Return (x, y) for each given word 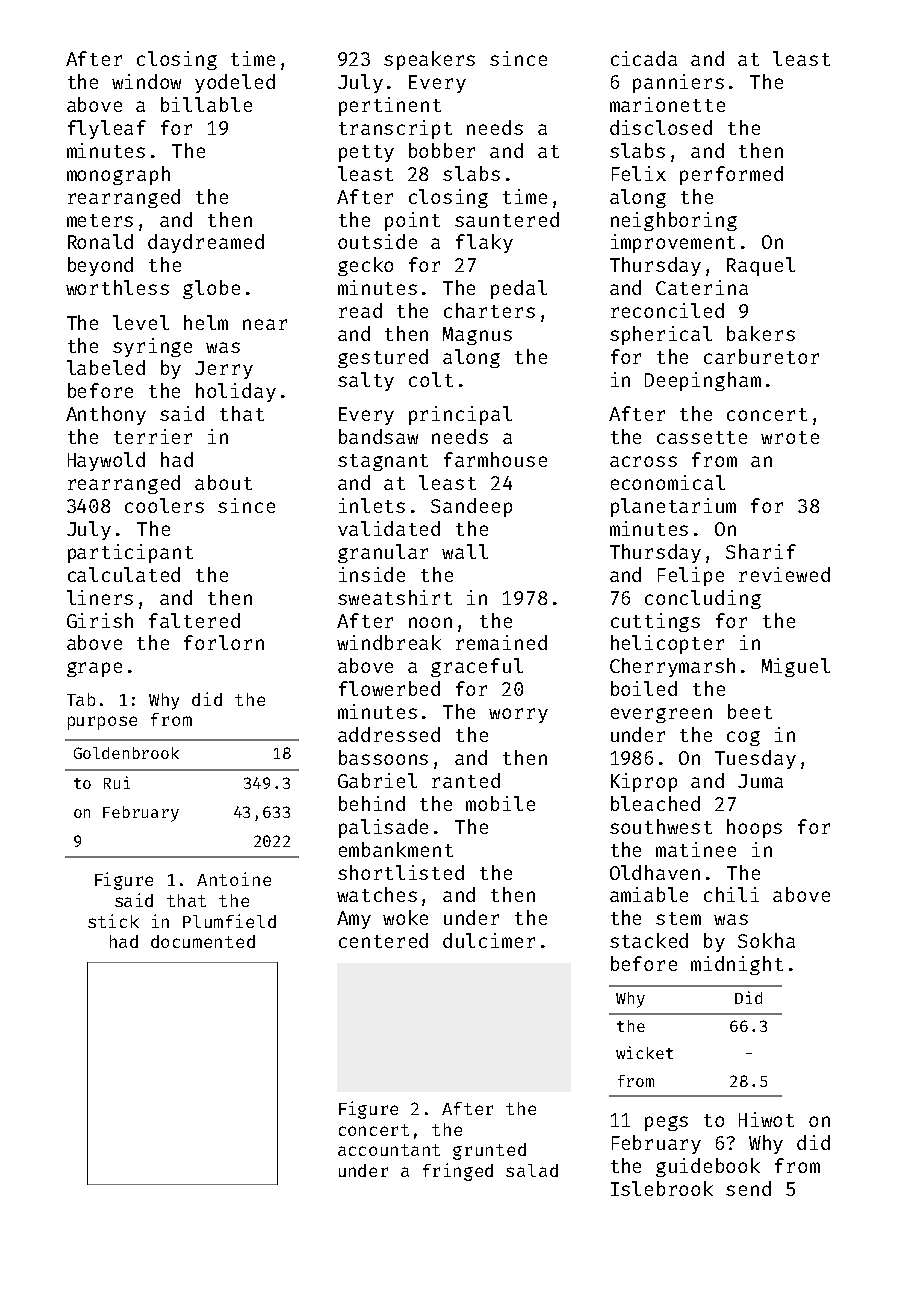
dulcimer (489, 940)
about (223, 482)
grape (94, 669)
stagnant (383, 462)
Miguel (796, 667)
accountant (389, 1150)
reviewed (784, 574)
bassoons (383, 757)
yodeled (235, 83)
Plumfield (229, 921)
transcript (395, 129)
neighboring (674, 221)
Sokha (766, 940)
